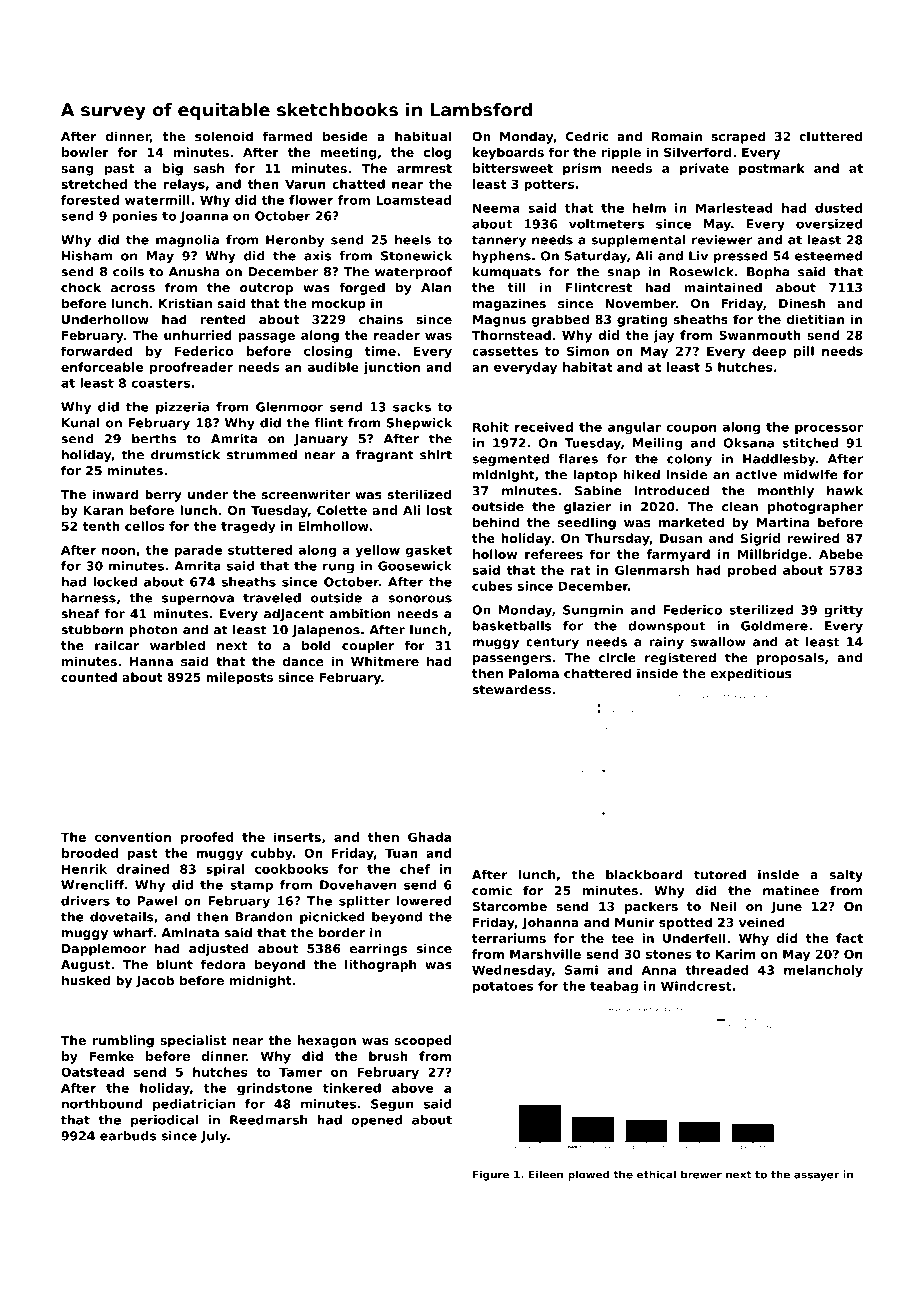 The width and height of the screenshot is (924, 1308). Describe the element at coordinates (677, 136) in the screenshot. I see `Romain` at that location.
